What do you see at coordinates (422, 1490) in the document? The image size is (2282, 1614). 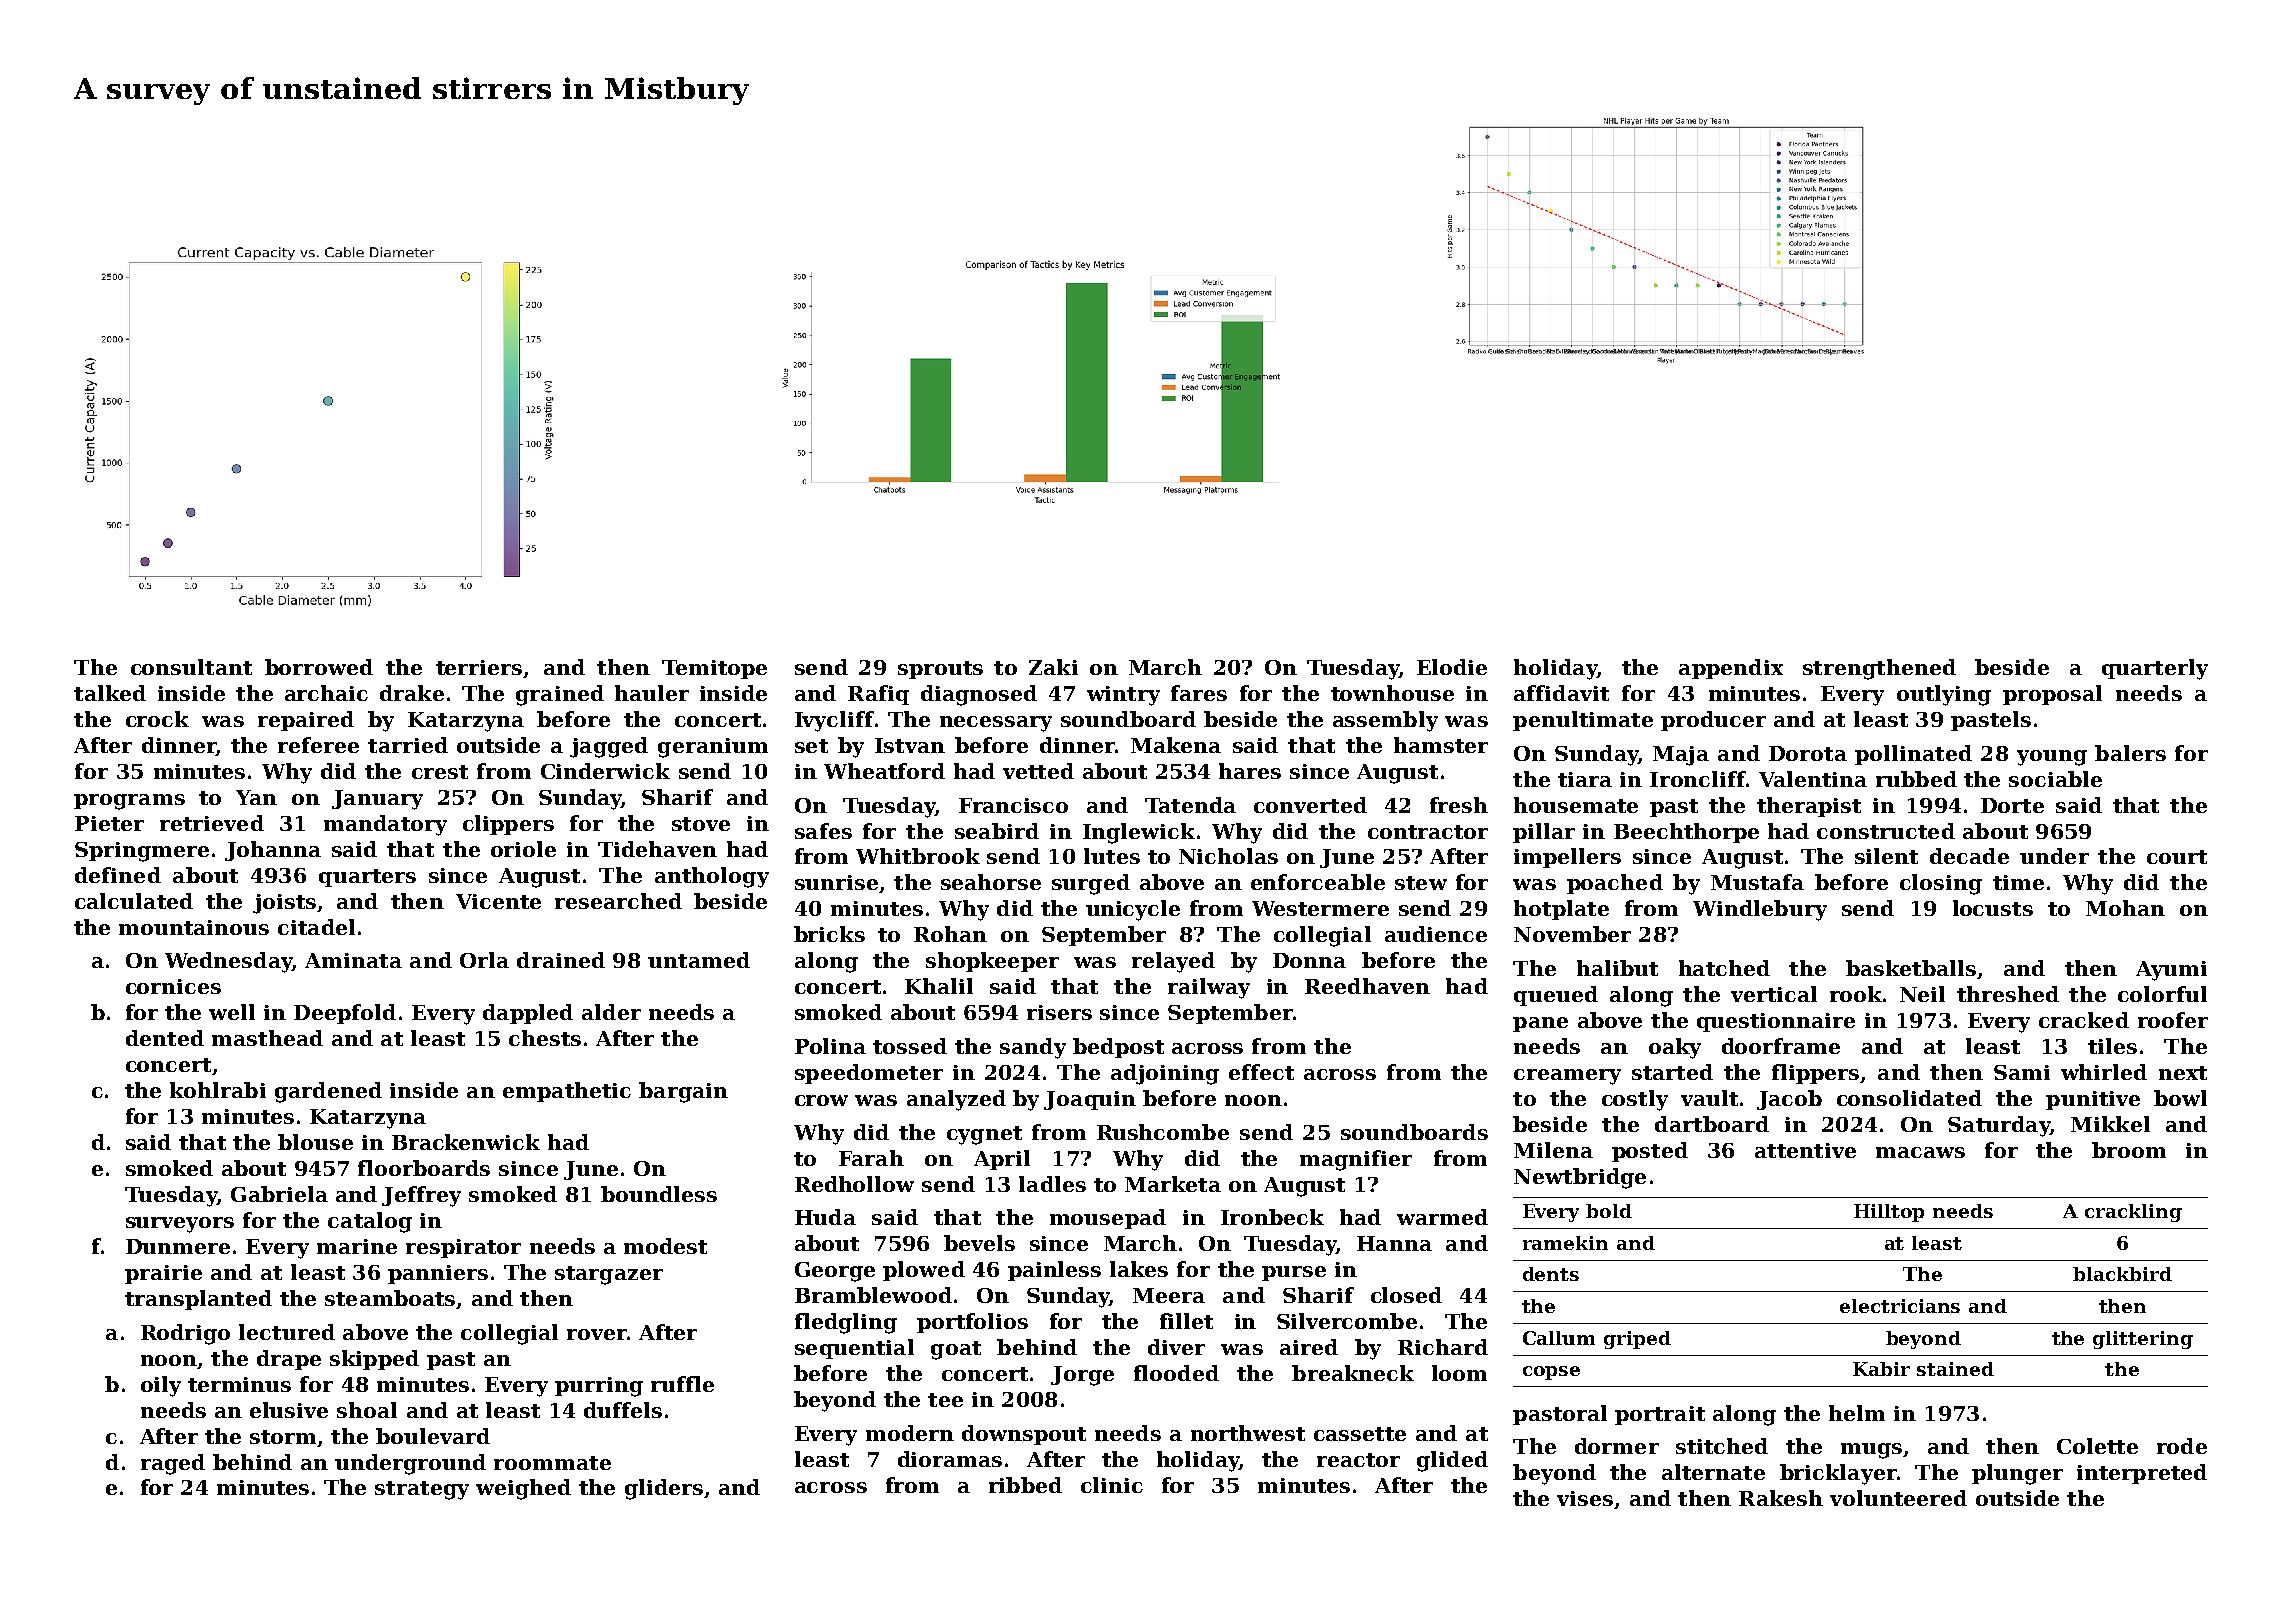 I see `strategy` at bounding box center [422, 1490].
